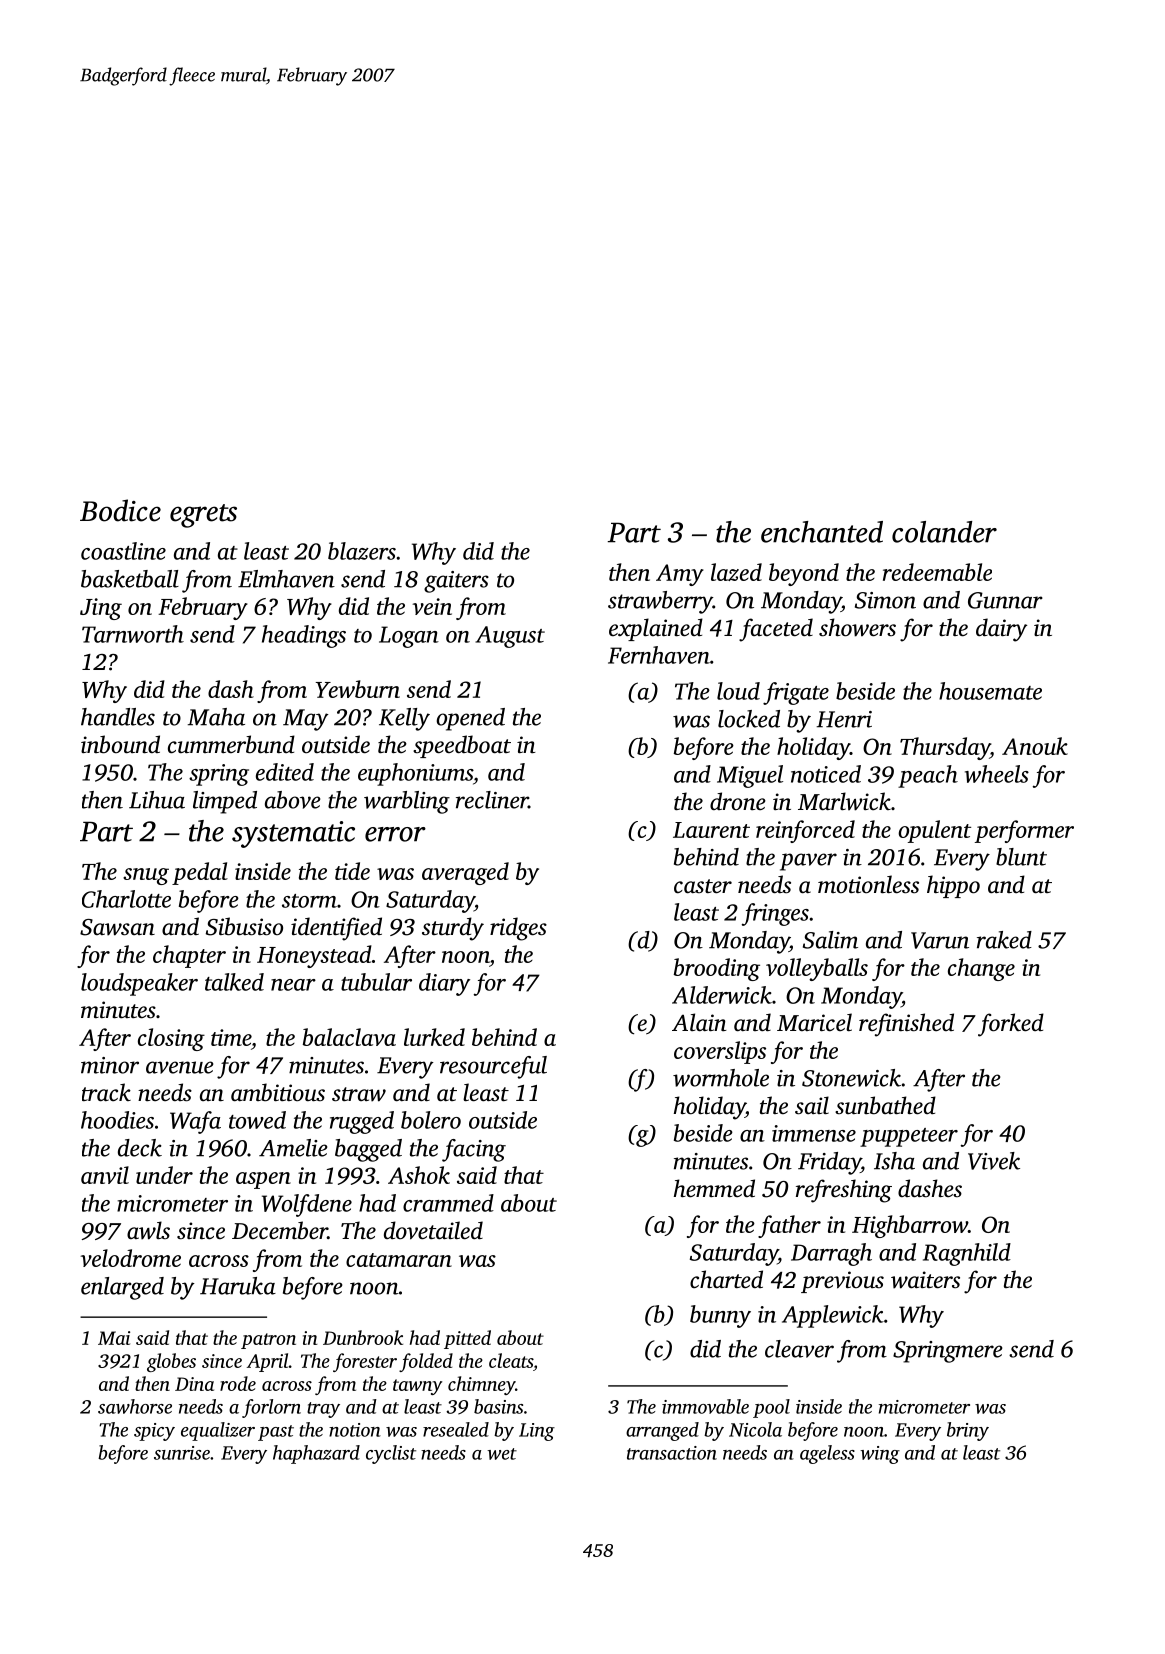 This document has height=1654, width=1165. What do you see at coordinates (511, 1360) in the document?
I see `cleats` at bounding box center [511, 1360].
